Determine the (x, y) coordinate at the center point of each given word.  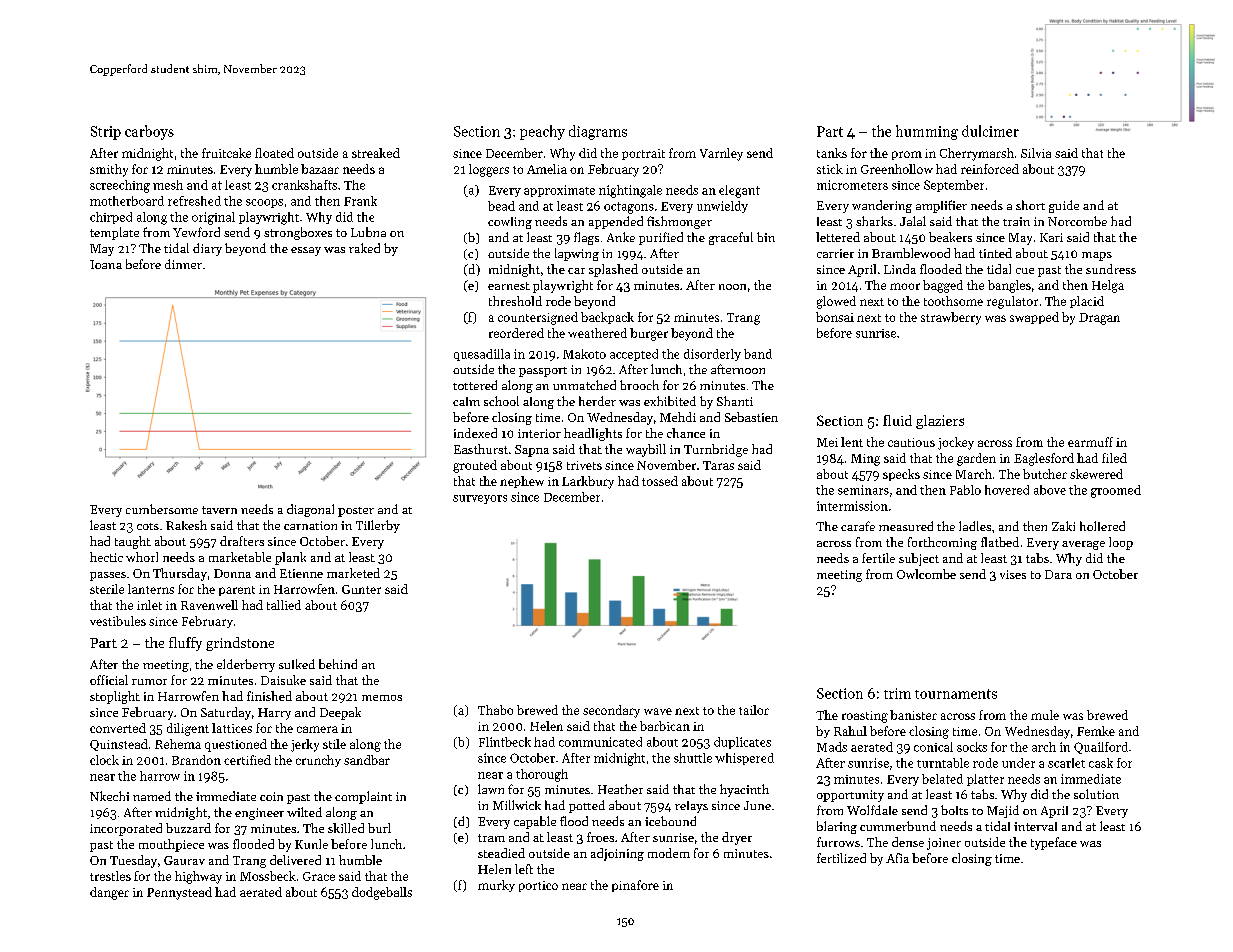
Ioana (106, 264)
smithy (109, 170)
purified (661, 238)
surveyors (480, 499)
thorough (542, 775)
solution (1096, 794)
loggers (489, 170)
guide (1064, 206)
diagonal (310, 510)
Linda (900, 269)
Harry (274, 714)
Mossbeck (268, 876)
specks (901, 475)
